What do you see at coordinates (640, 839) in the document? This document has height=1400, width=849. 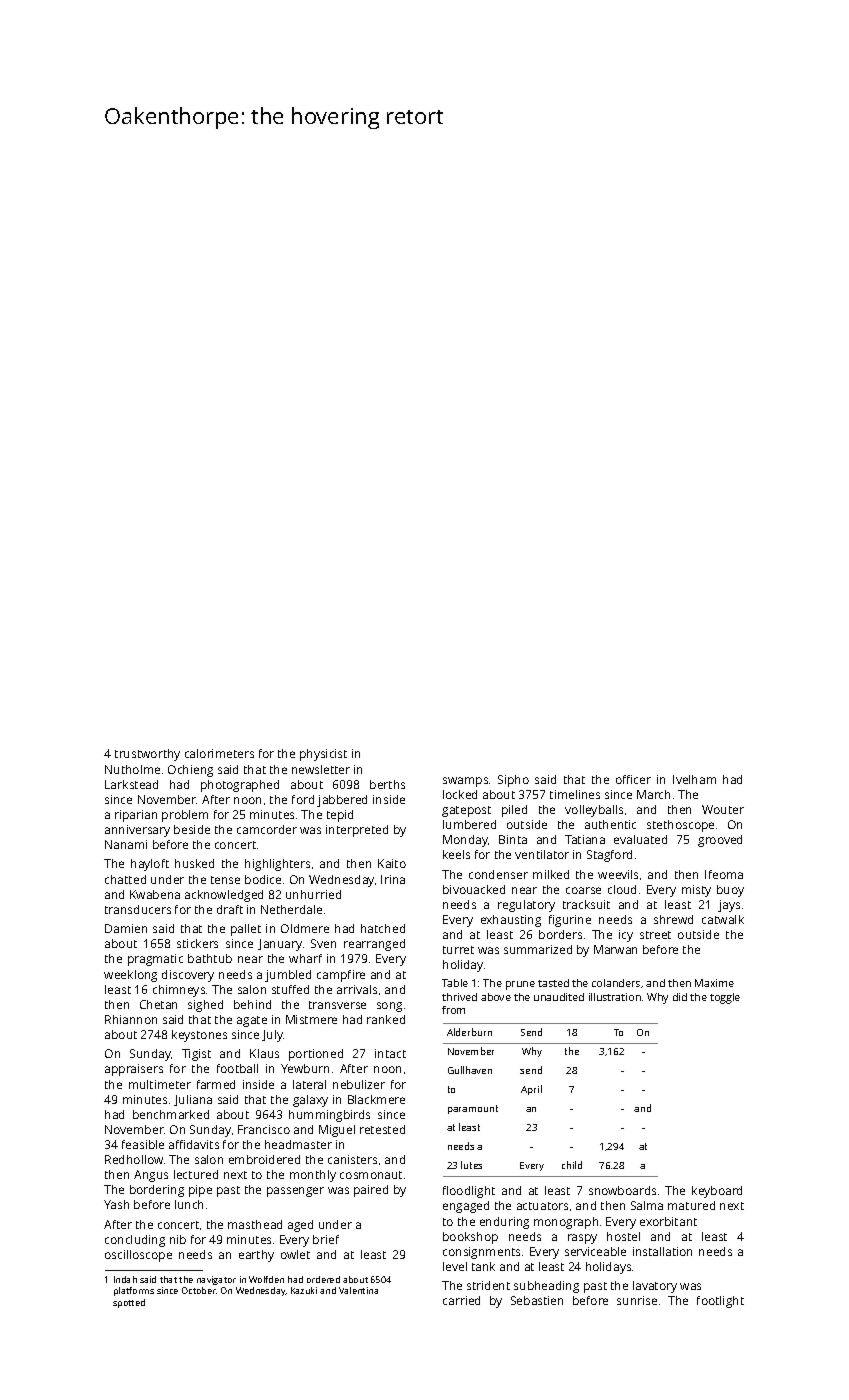 I see `evaluated` at bounding box center [640, 839].
